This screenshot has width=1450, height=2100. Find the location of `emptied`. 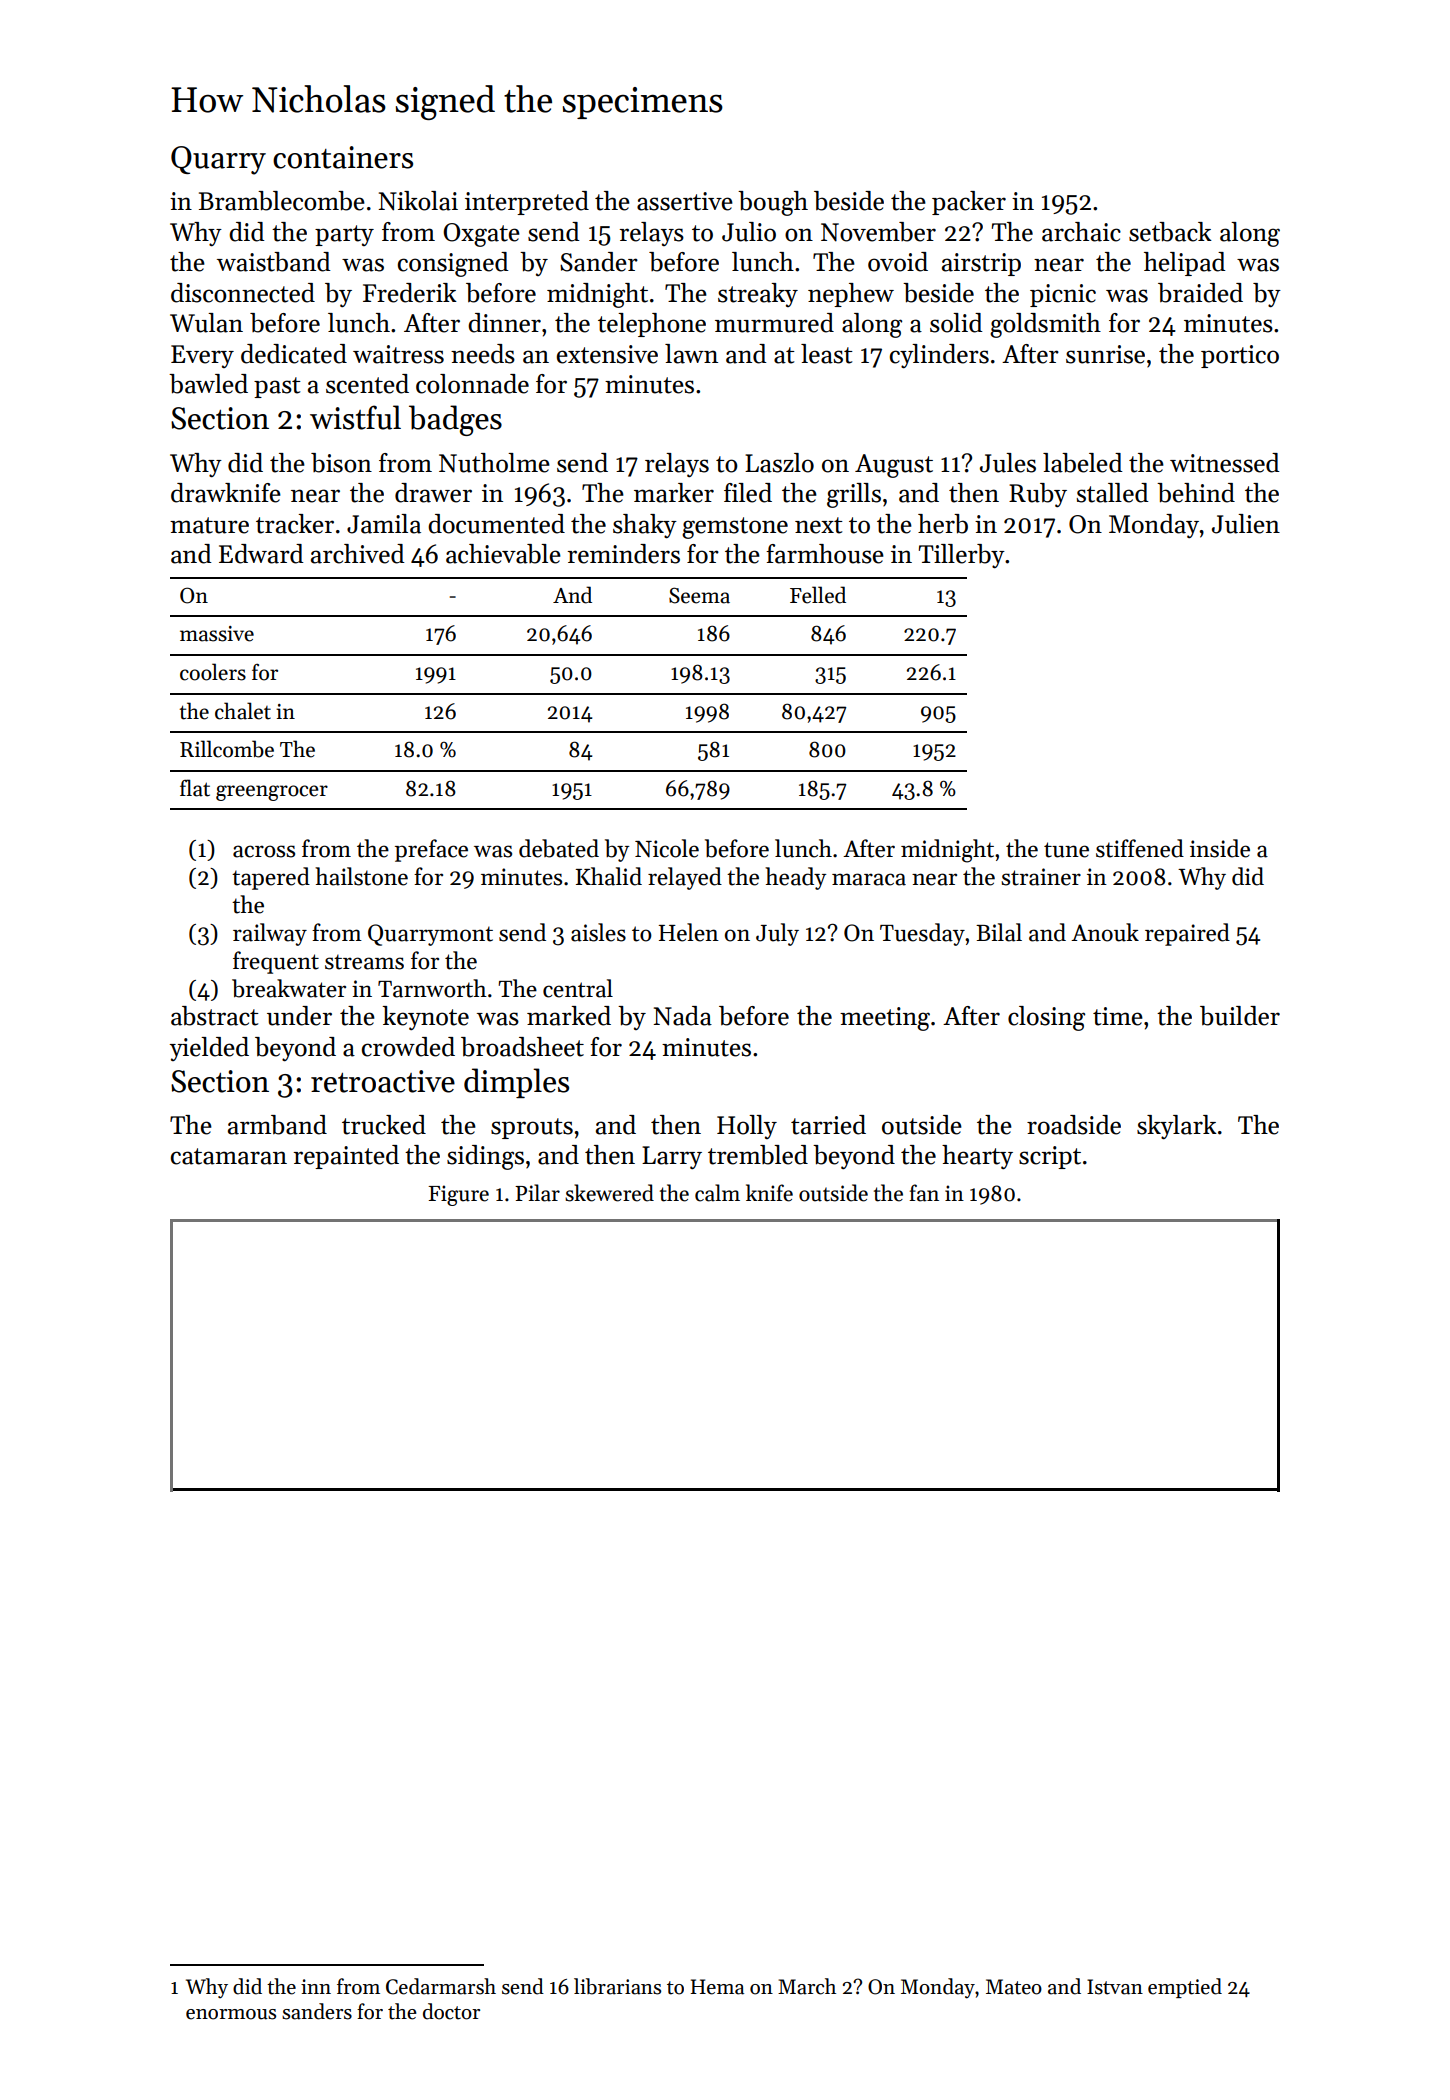

emptied is located at coordinates (1185, 1988).
